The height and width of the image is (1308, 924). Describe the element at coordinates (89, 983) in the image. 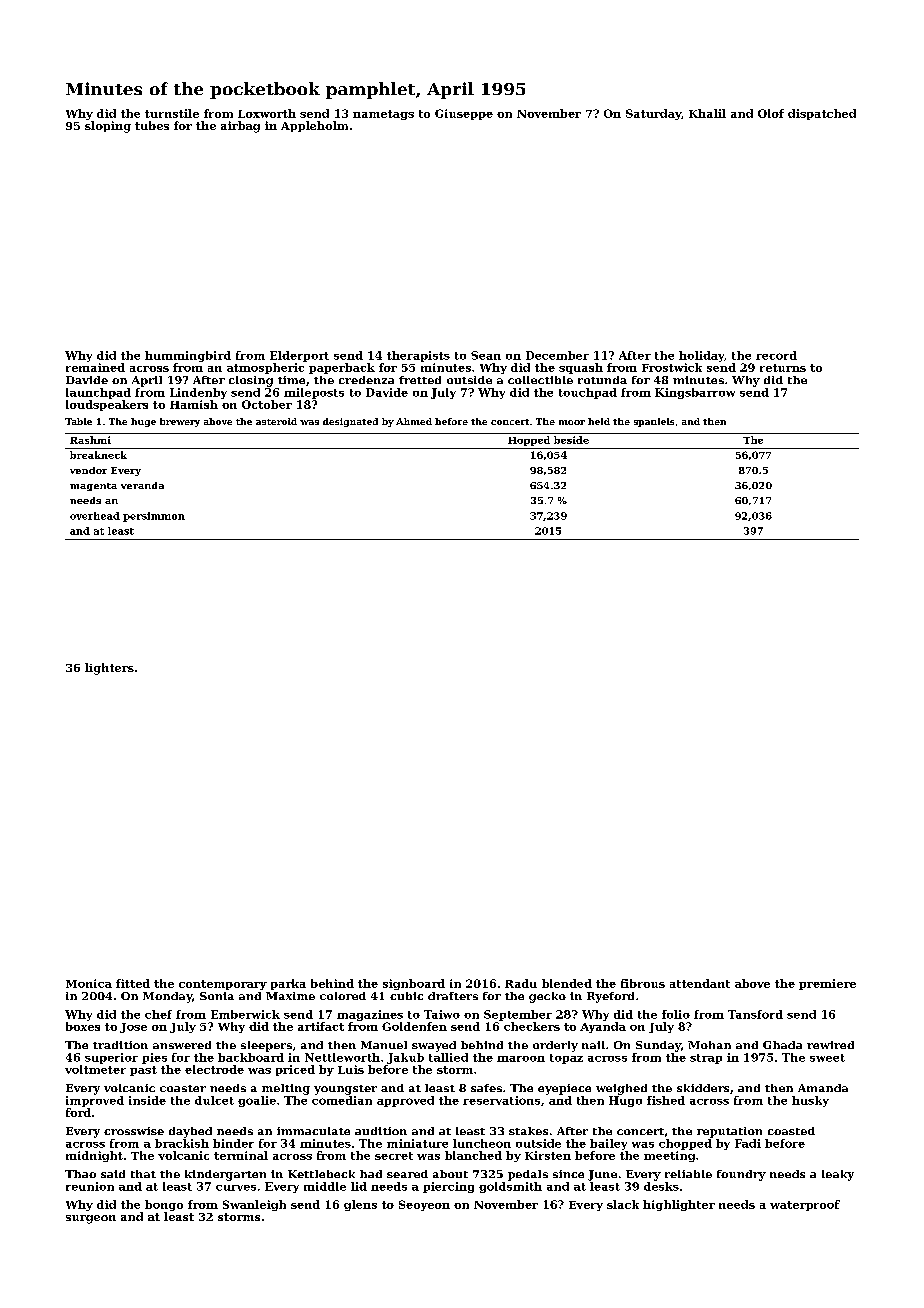

I see `Monica` at that location.
